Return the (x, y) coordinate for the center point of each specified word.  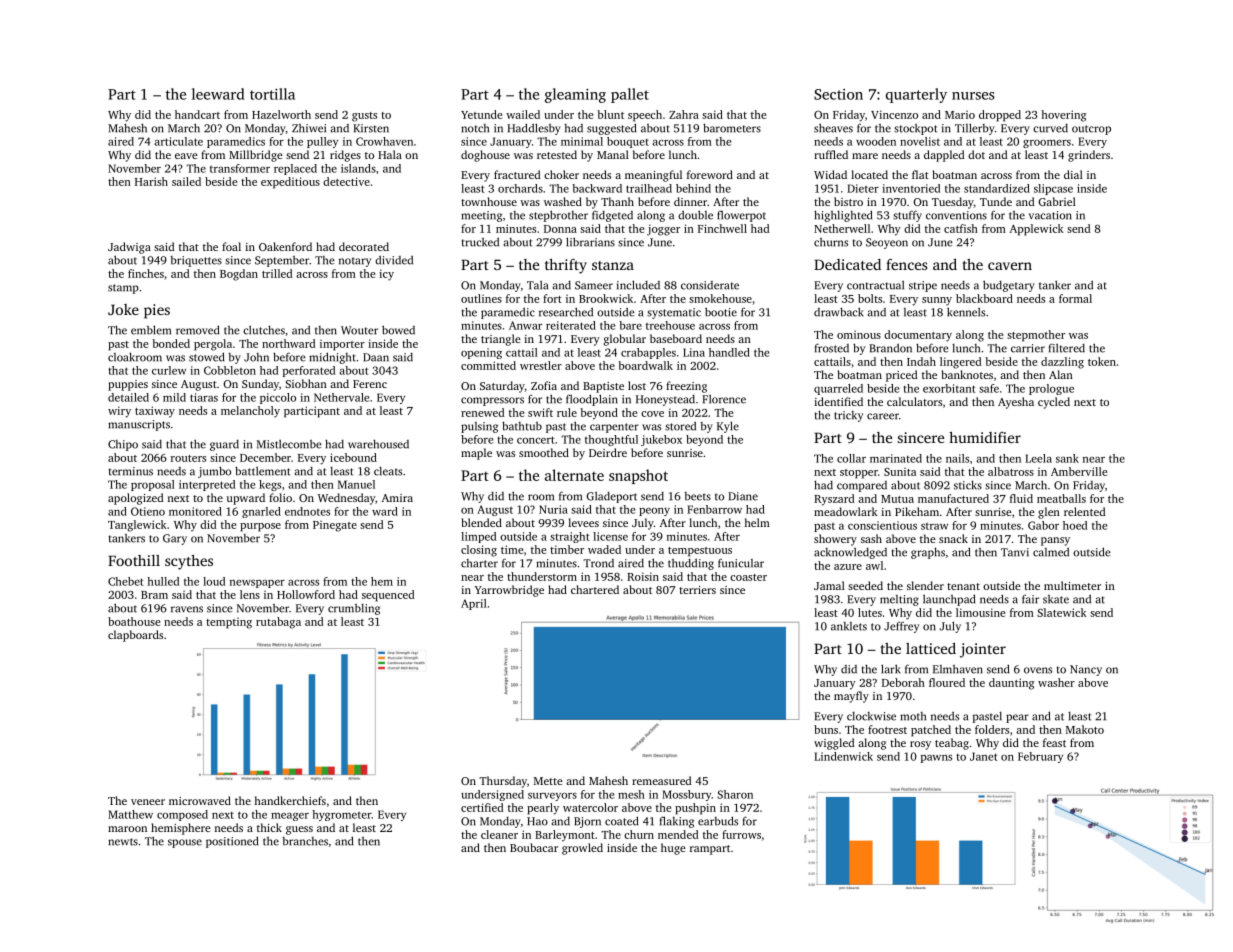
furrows (741, 834)
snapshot (638, 476)
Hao (537, 821)
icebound (353, 457)
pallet (630, 95)
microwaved (200, 800)
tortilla (272, 94)
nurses (973, 96)
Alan (1061, 374)
